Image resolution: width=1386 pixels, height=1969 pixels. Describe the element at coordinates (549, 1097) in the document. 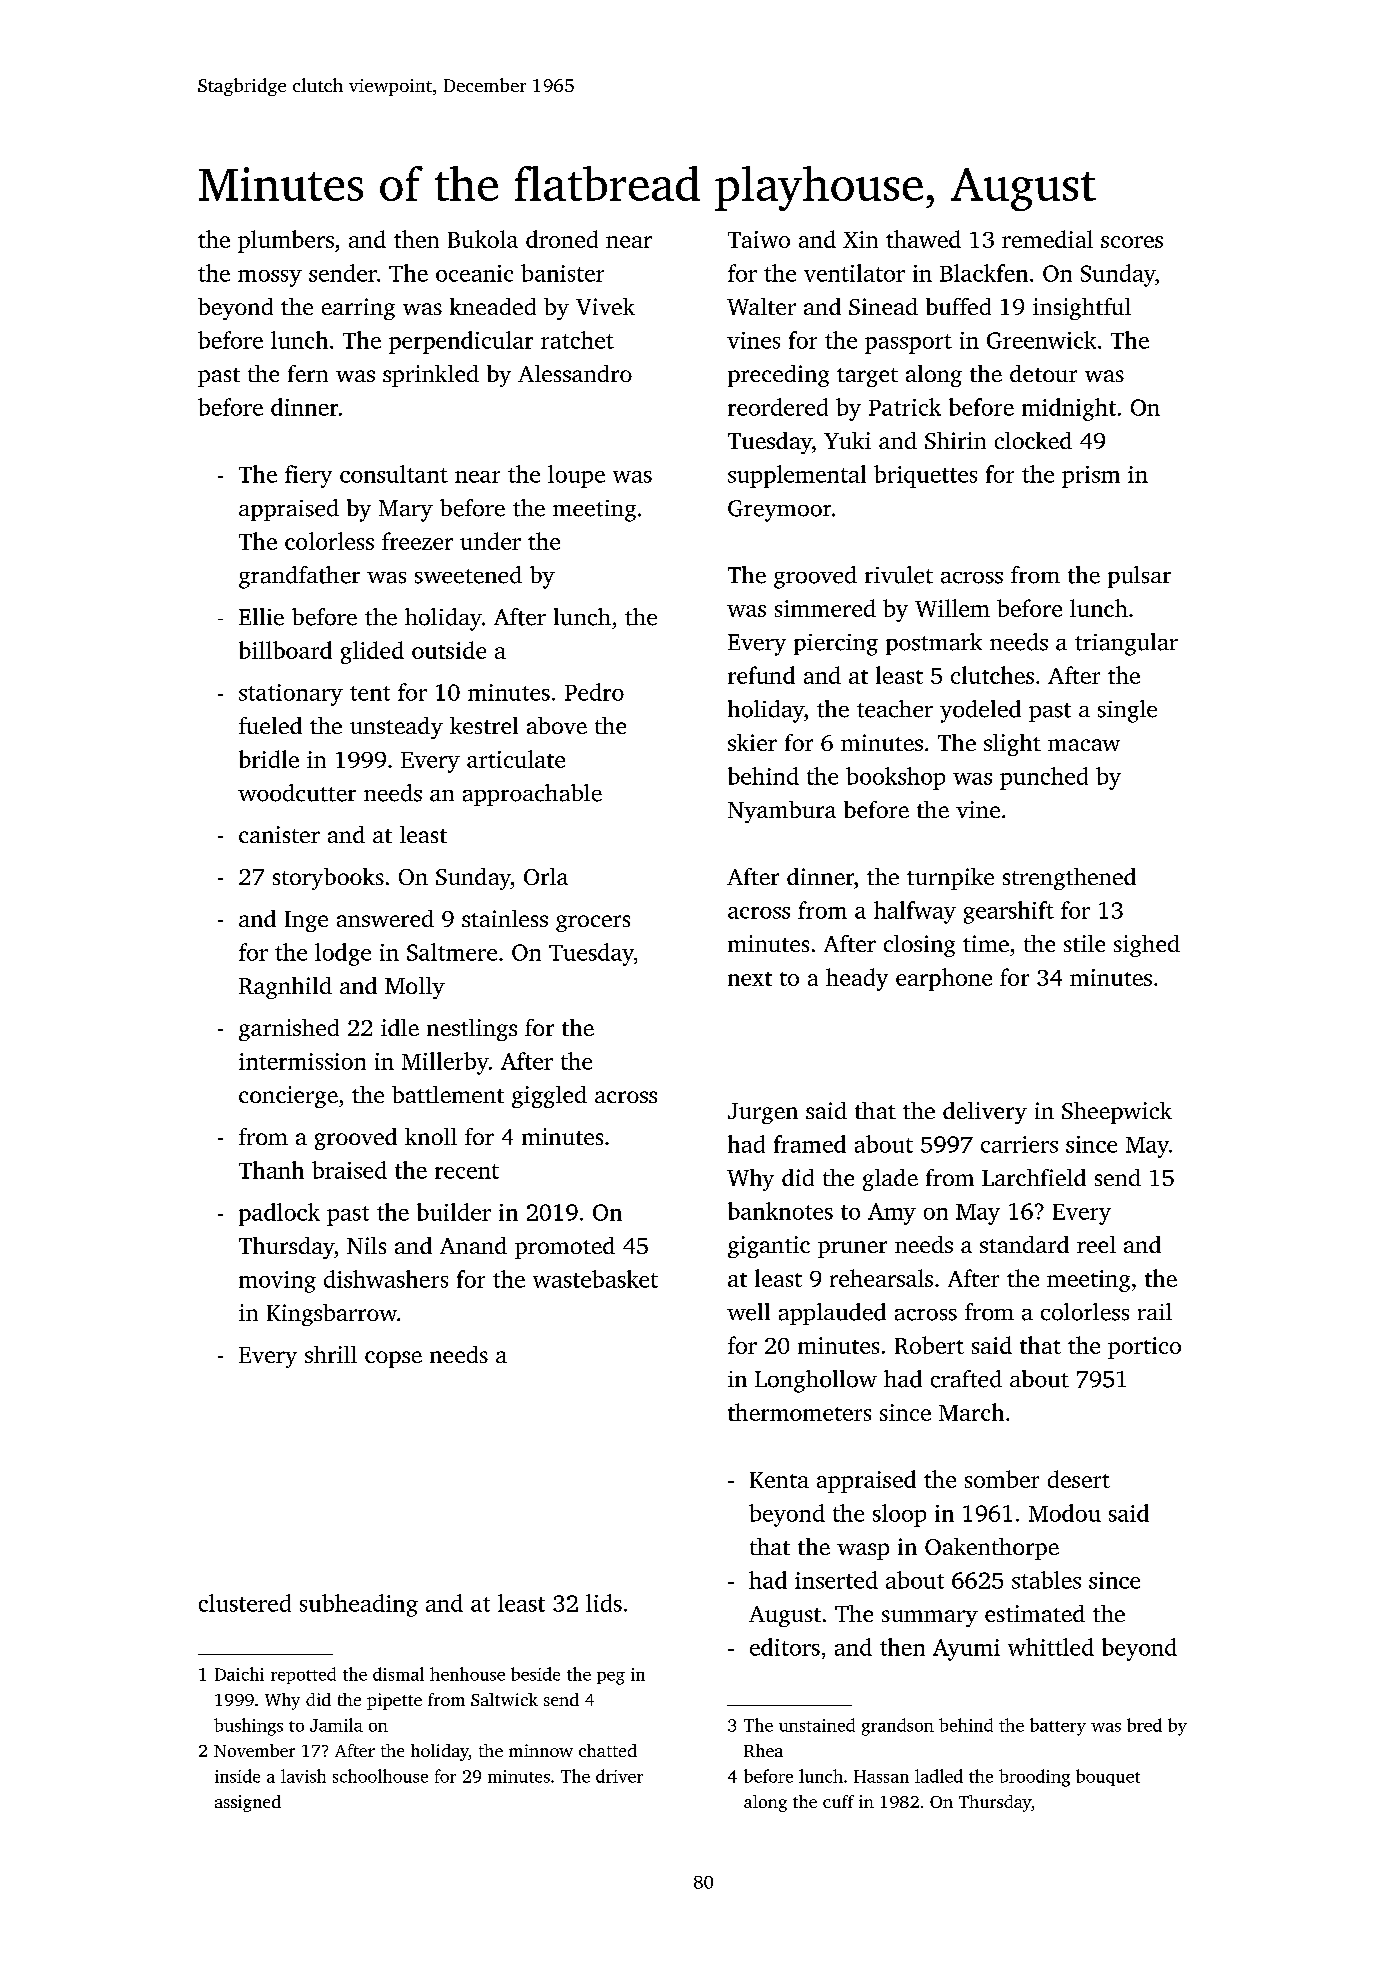

I see `giggled` at that location.
